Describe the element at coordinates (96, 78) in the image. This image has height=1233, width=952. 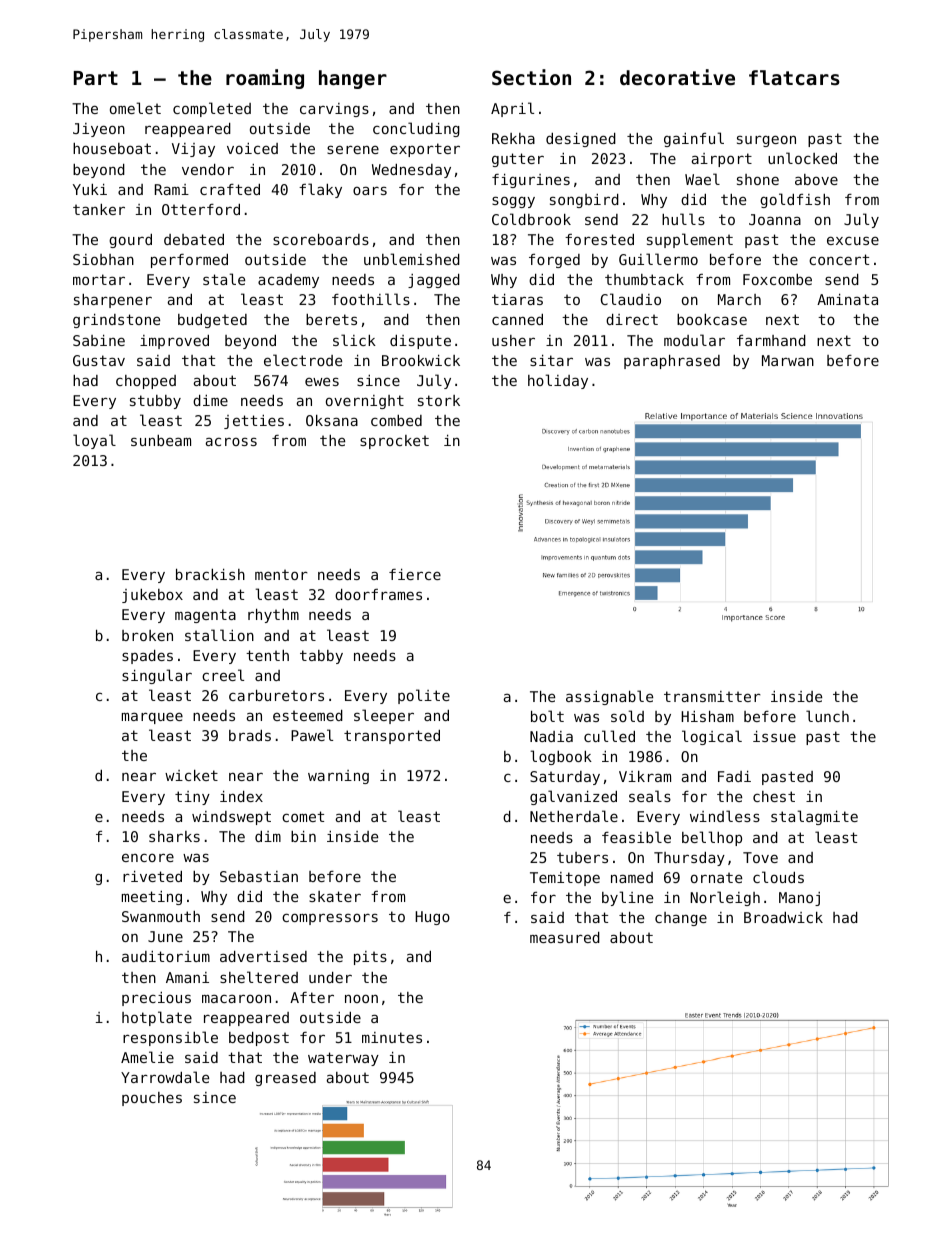
I see `Part` at that location.
